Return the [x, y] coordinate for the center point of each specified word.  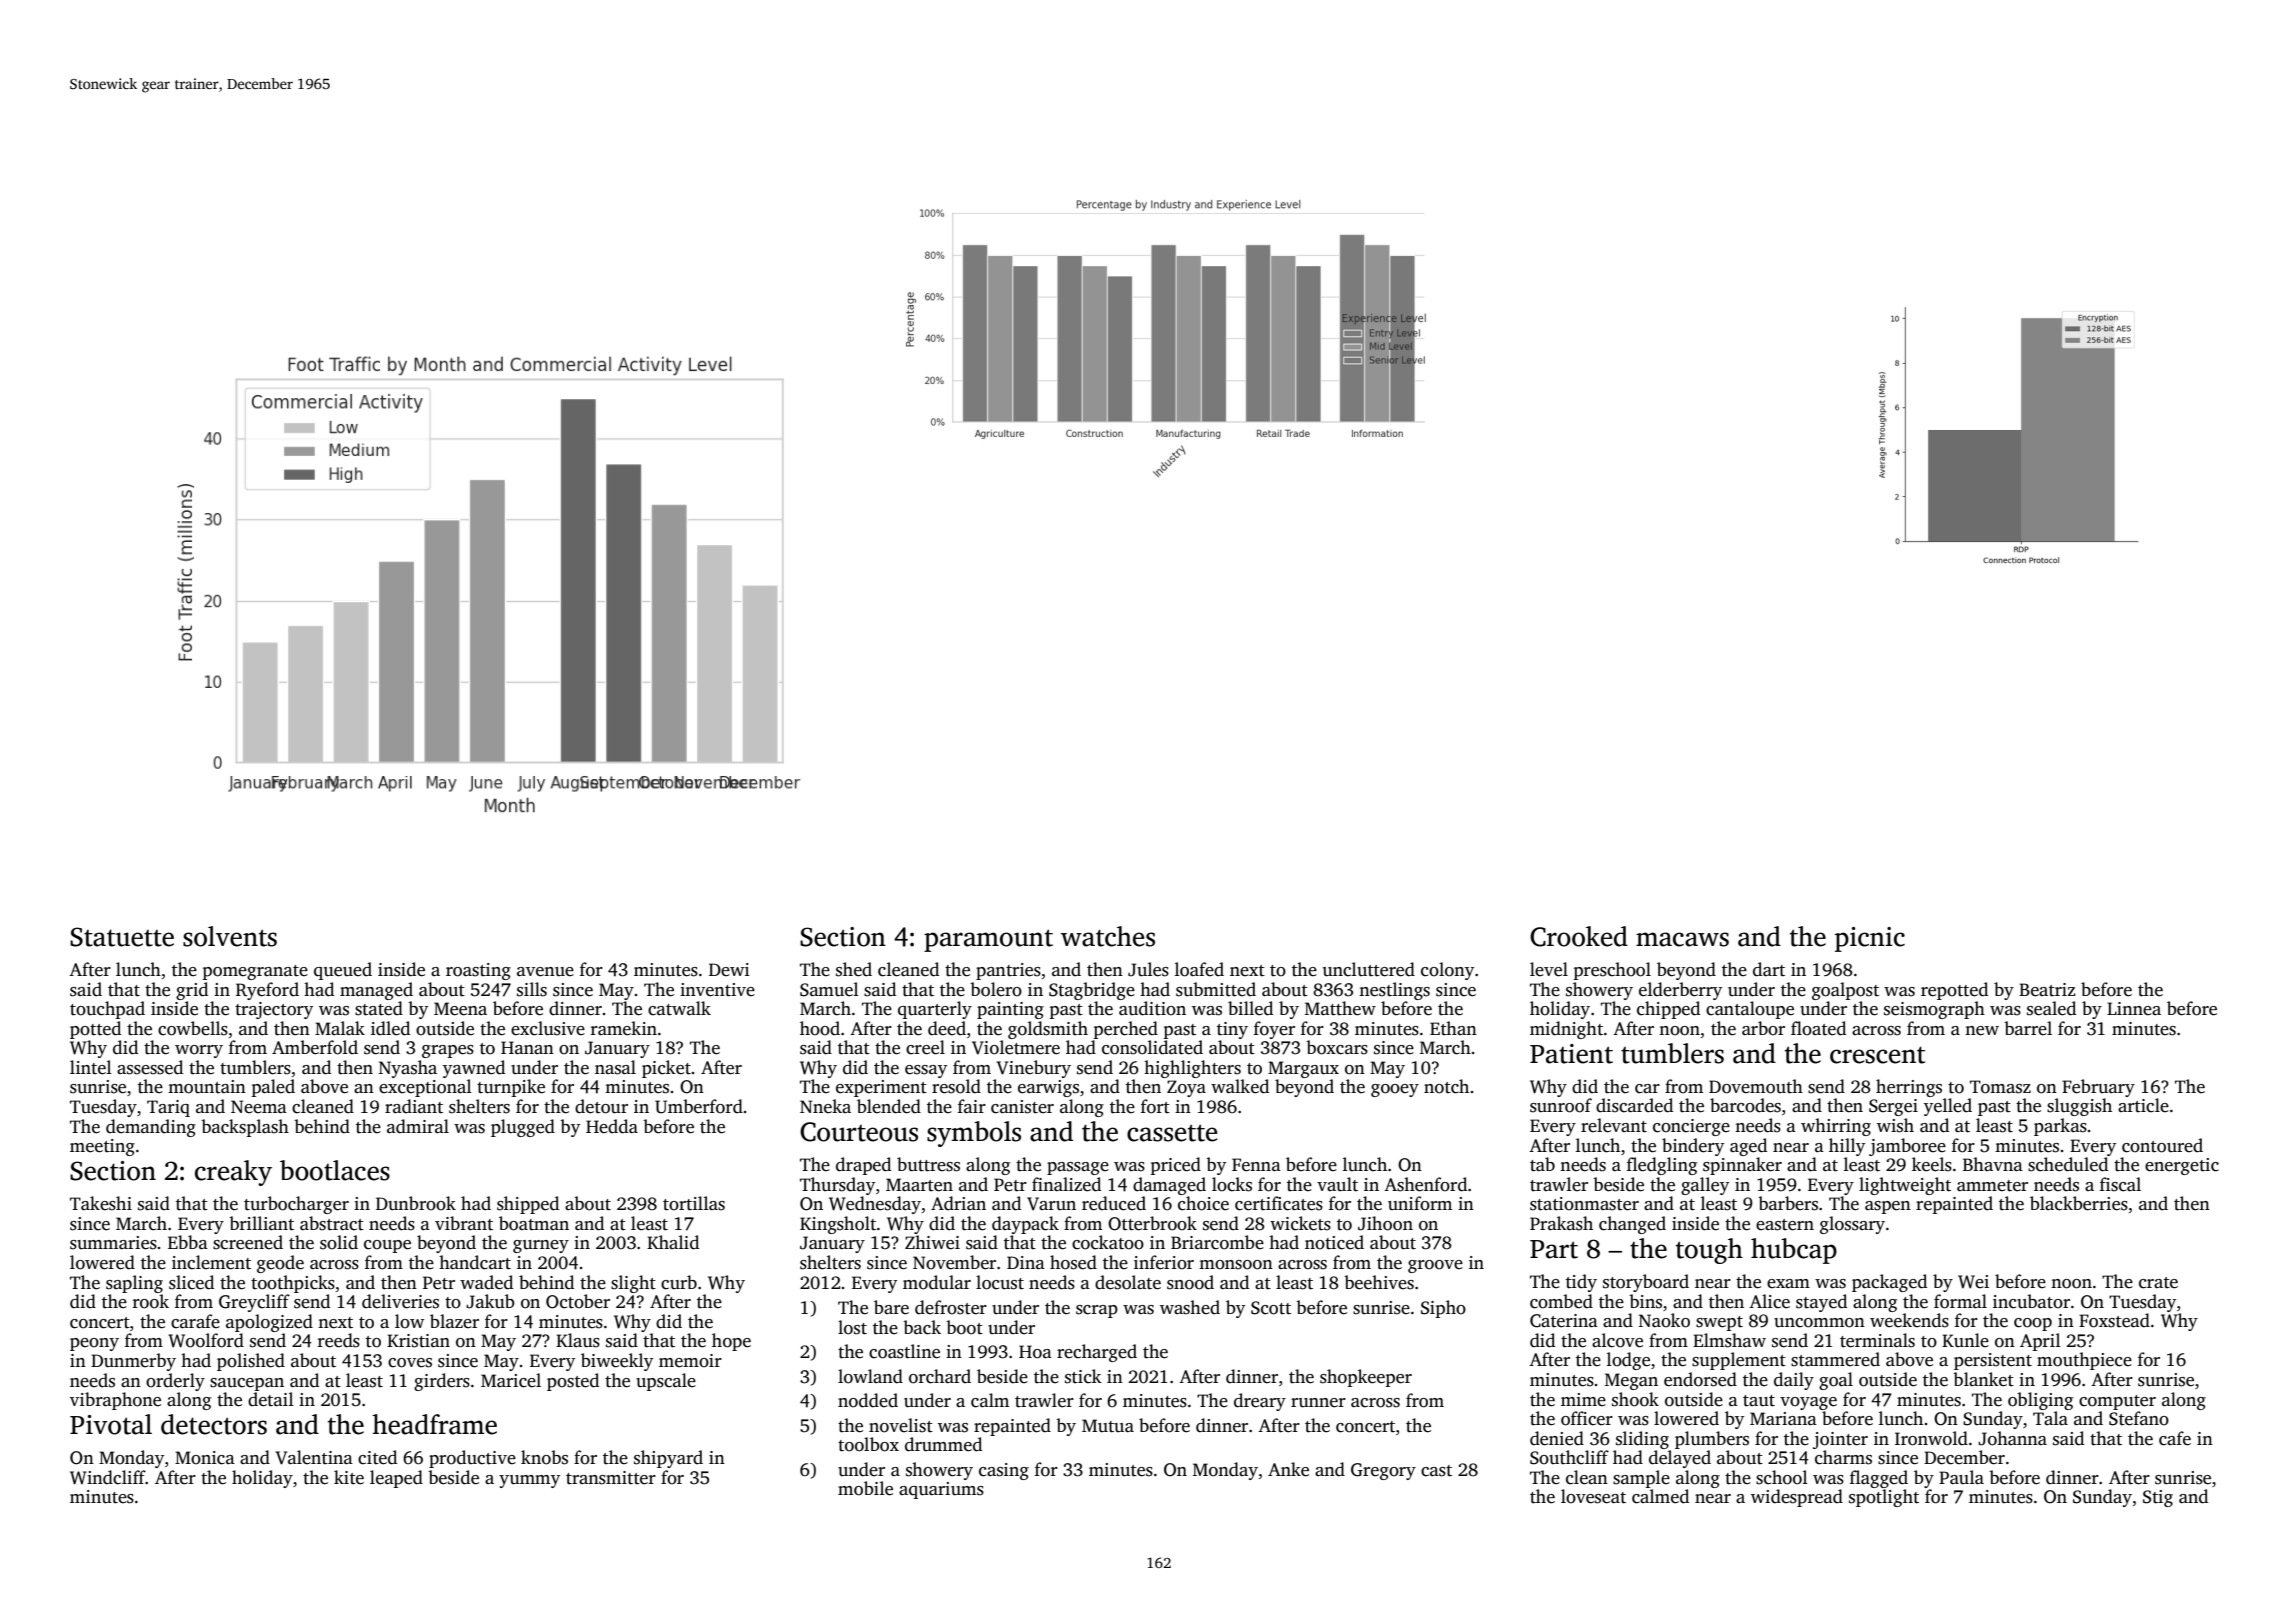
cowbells [193, 1028]
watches [1108, 936]
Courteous [859, 1132]
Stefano [2139, 1418]
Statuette [122, 937]
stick [1083, 1376]
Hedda [612, 1126]
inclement [211, 1262]
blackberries [2079, 1203]
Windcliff [108, 1477]
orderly [175, 1382]
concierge [1691, 1127]
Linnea [2134, 1009]
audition [1152, 1008]
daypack [1025, 1225]
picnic [1870, 939]
